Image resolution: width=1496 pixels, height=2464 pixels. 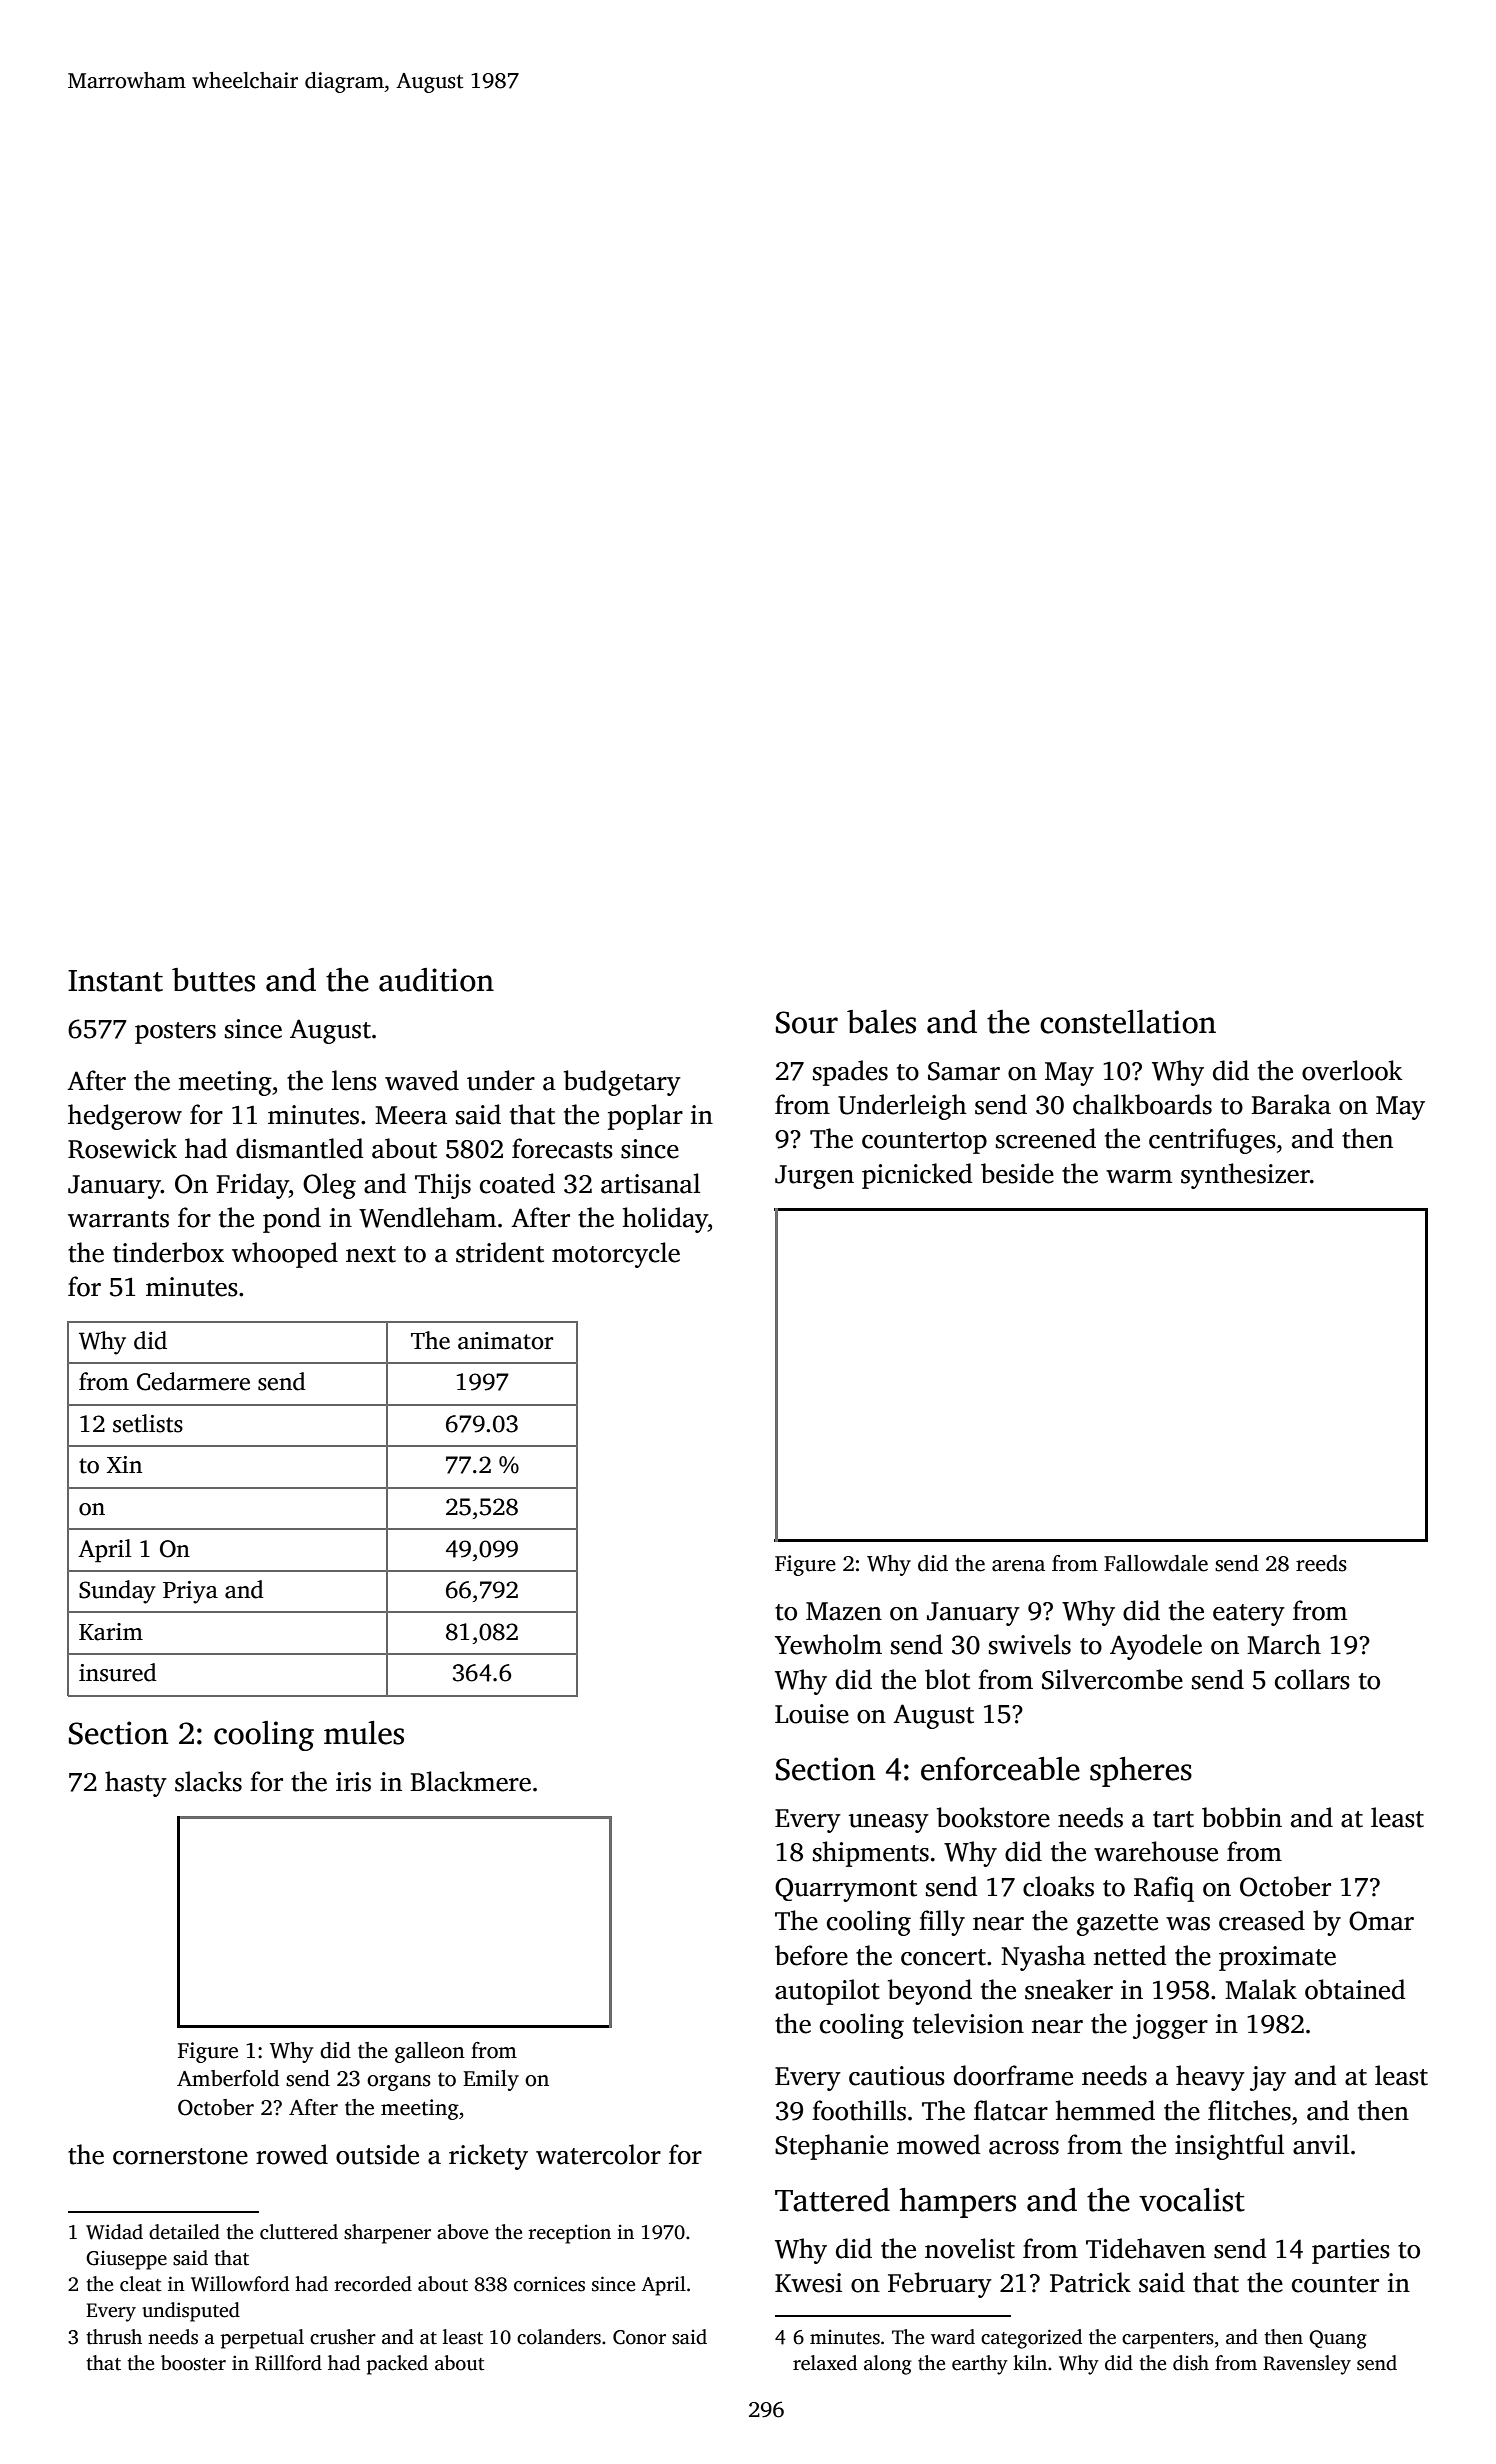 I want to click on Sour, so click(x=807, y=1022).
